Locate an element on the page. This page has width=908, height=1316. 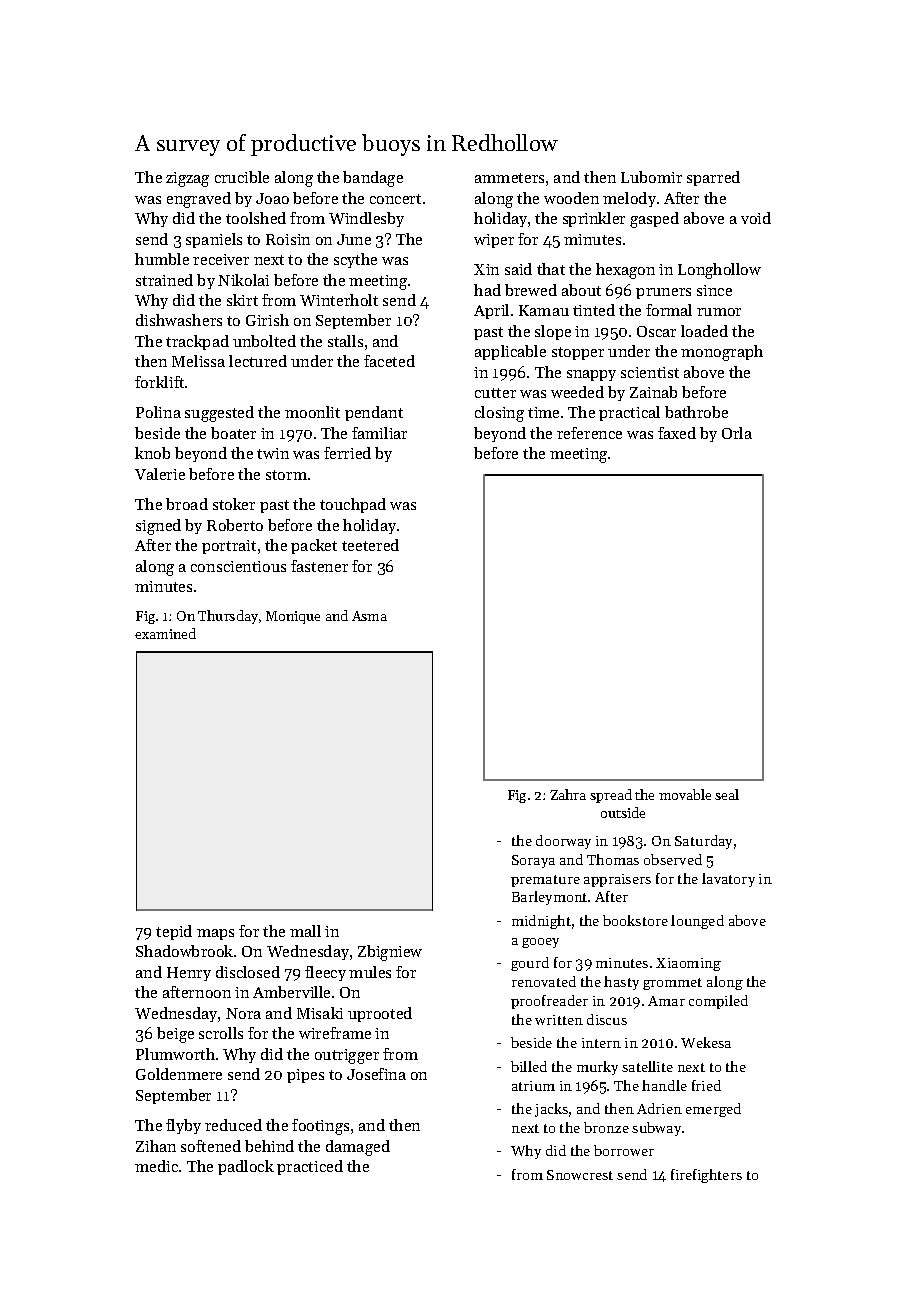
Asma is located at coordinates (369, 616).
